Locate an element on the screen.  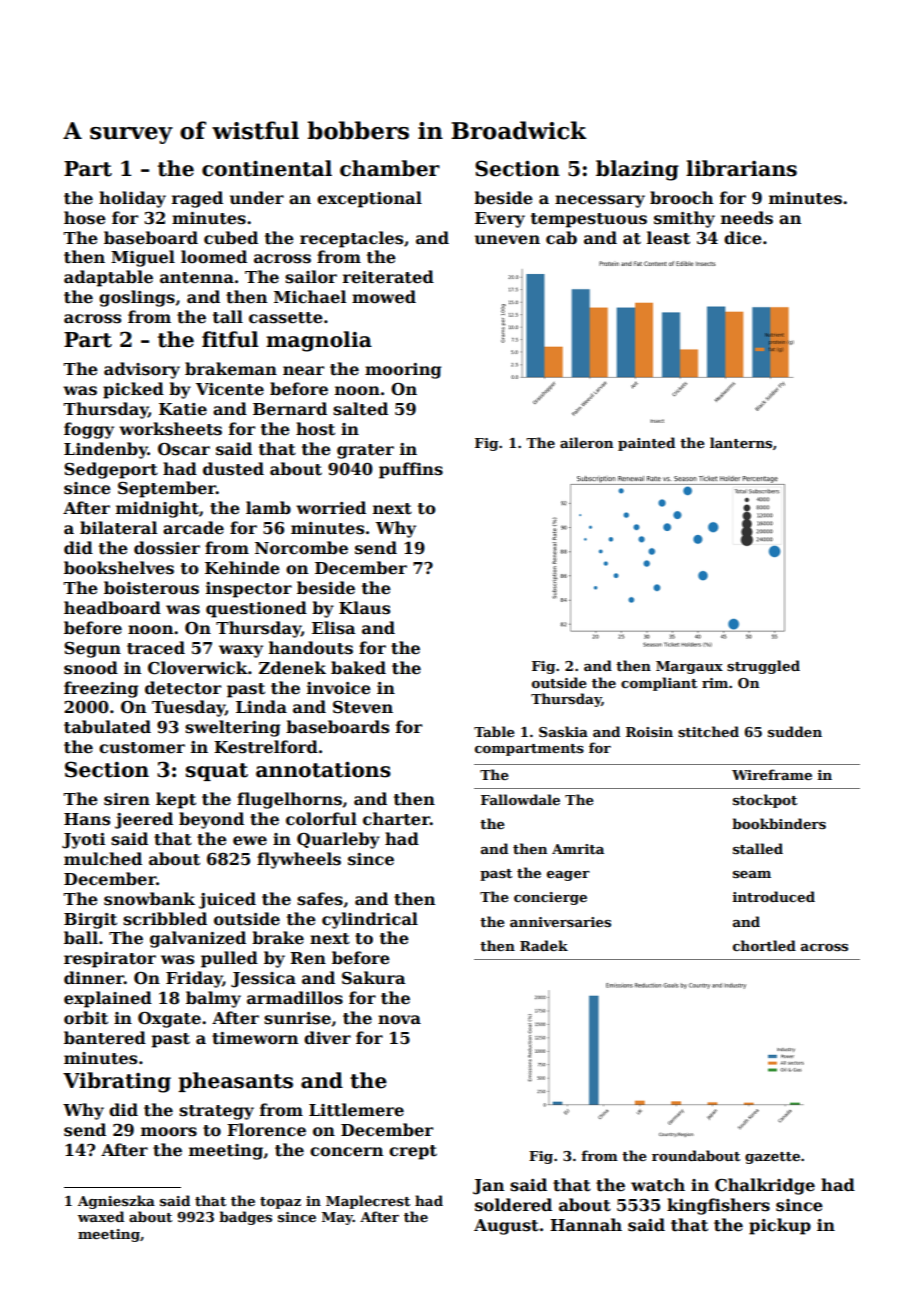
Florence is located at coordinates (266, 1130).
